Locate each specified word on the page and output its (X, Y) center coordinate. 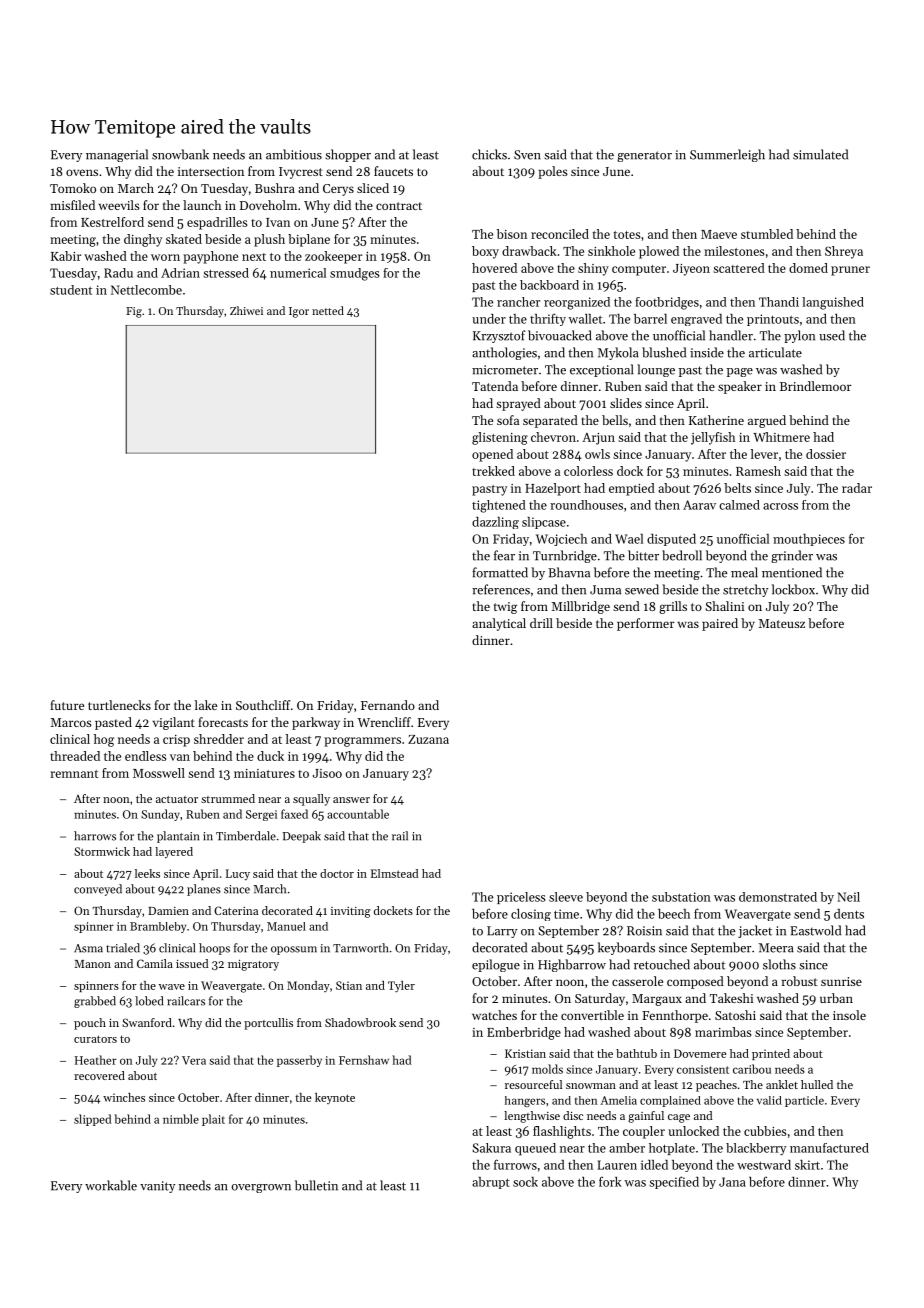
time (566, 914)
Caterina (236, 910)
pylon (799, 336)
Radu (118, 273)
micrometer (505, 370)
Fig (134, 312)
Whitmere (781, 437)
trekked (493, 471)
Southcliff (263, 705)
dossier (826, 454)
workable (111, 1185)
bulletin (316, 1185)
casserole (637, 981)
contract (399, 206)
